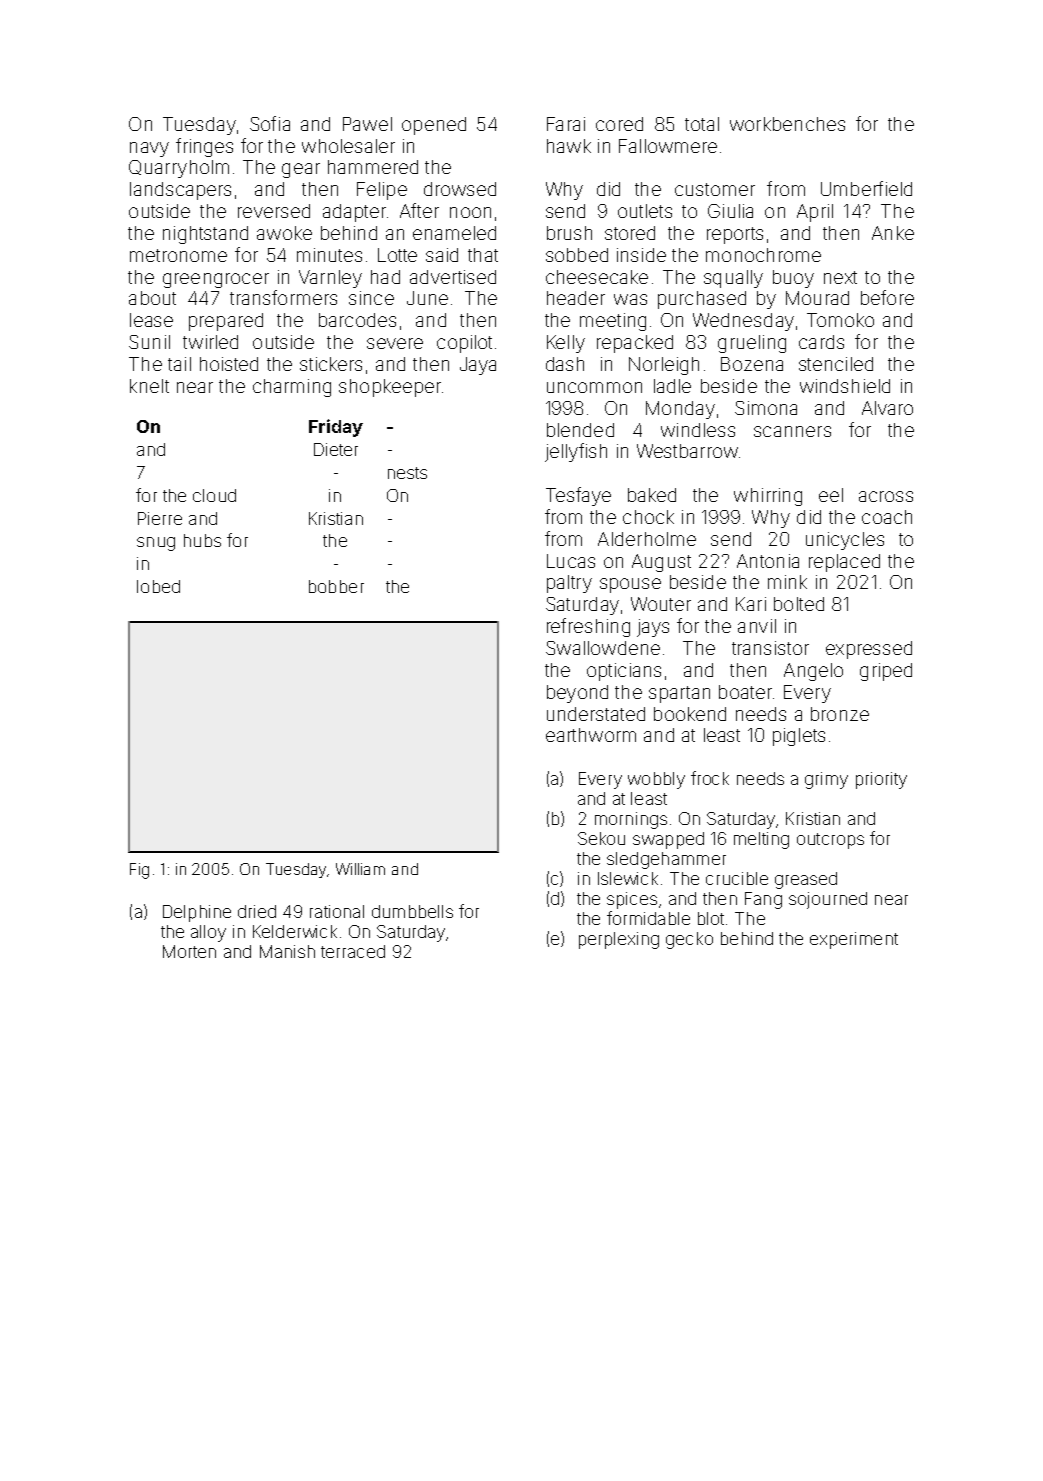 The image size is (1043, 1481). I want to click on outcrops, so click(830, 841).
